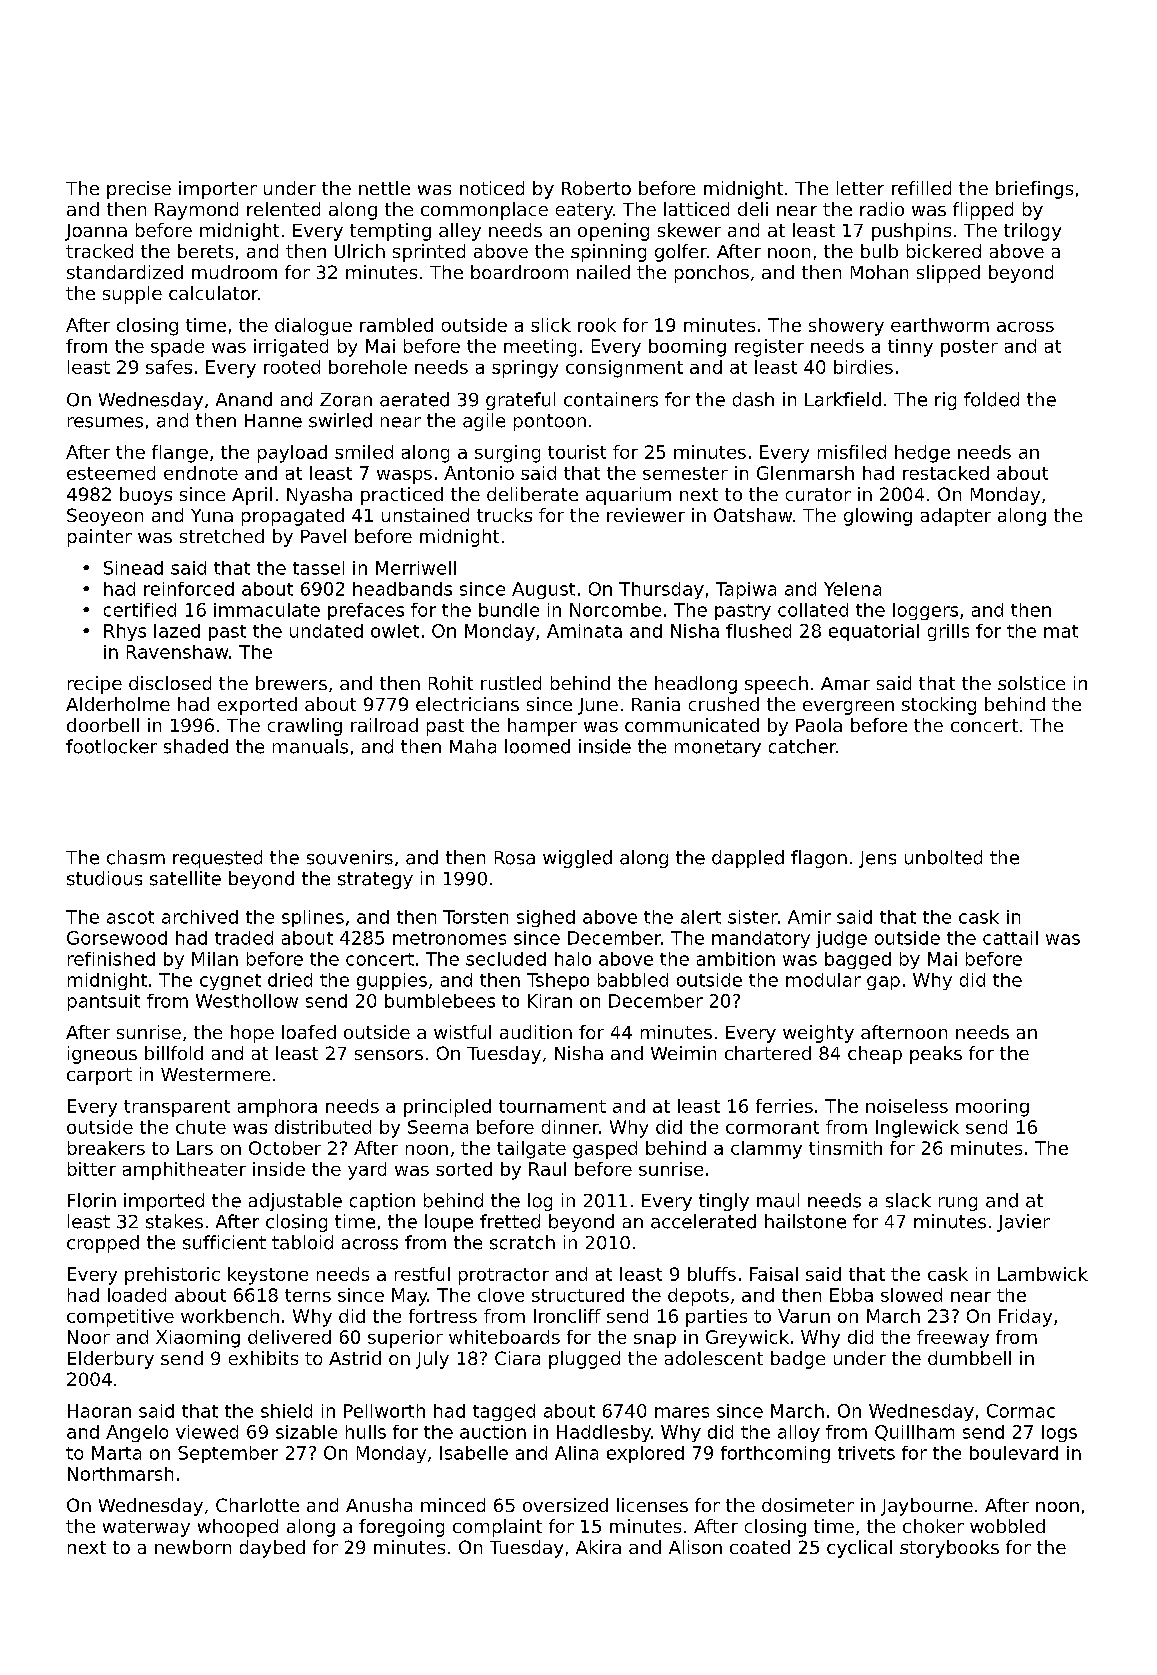  Describe the element at coordinates (536, 1032) in the page. I see `audition` at that location.
